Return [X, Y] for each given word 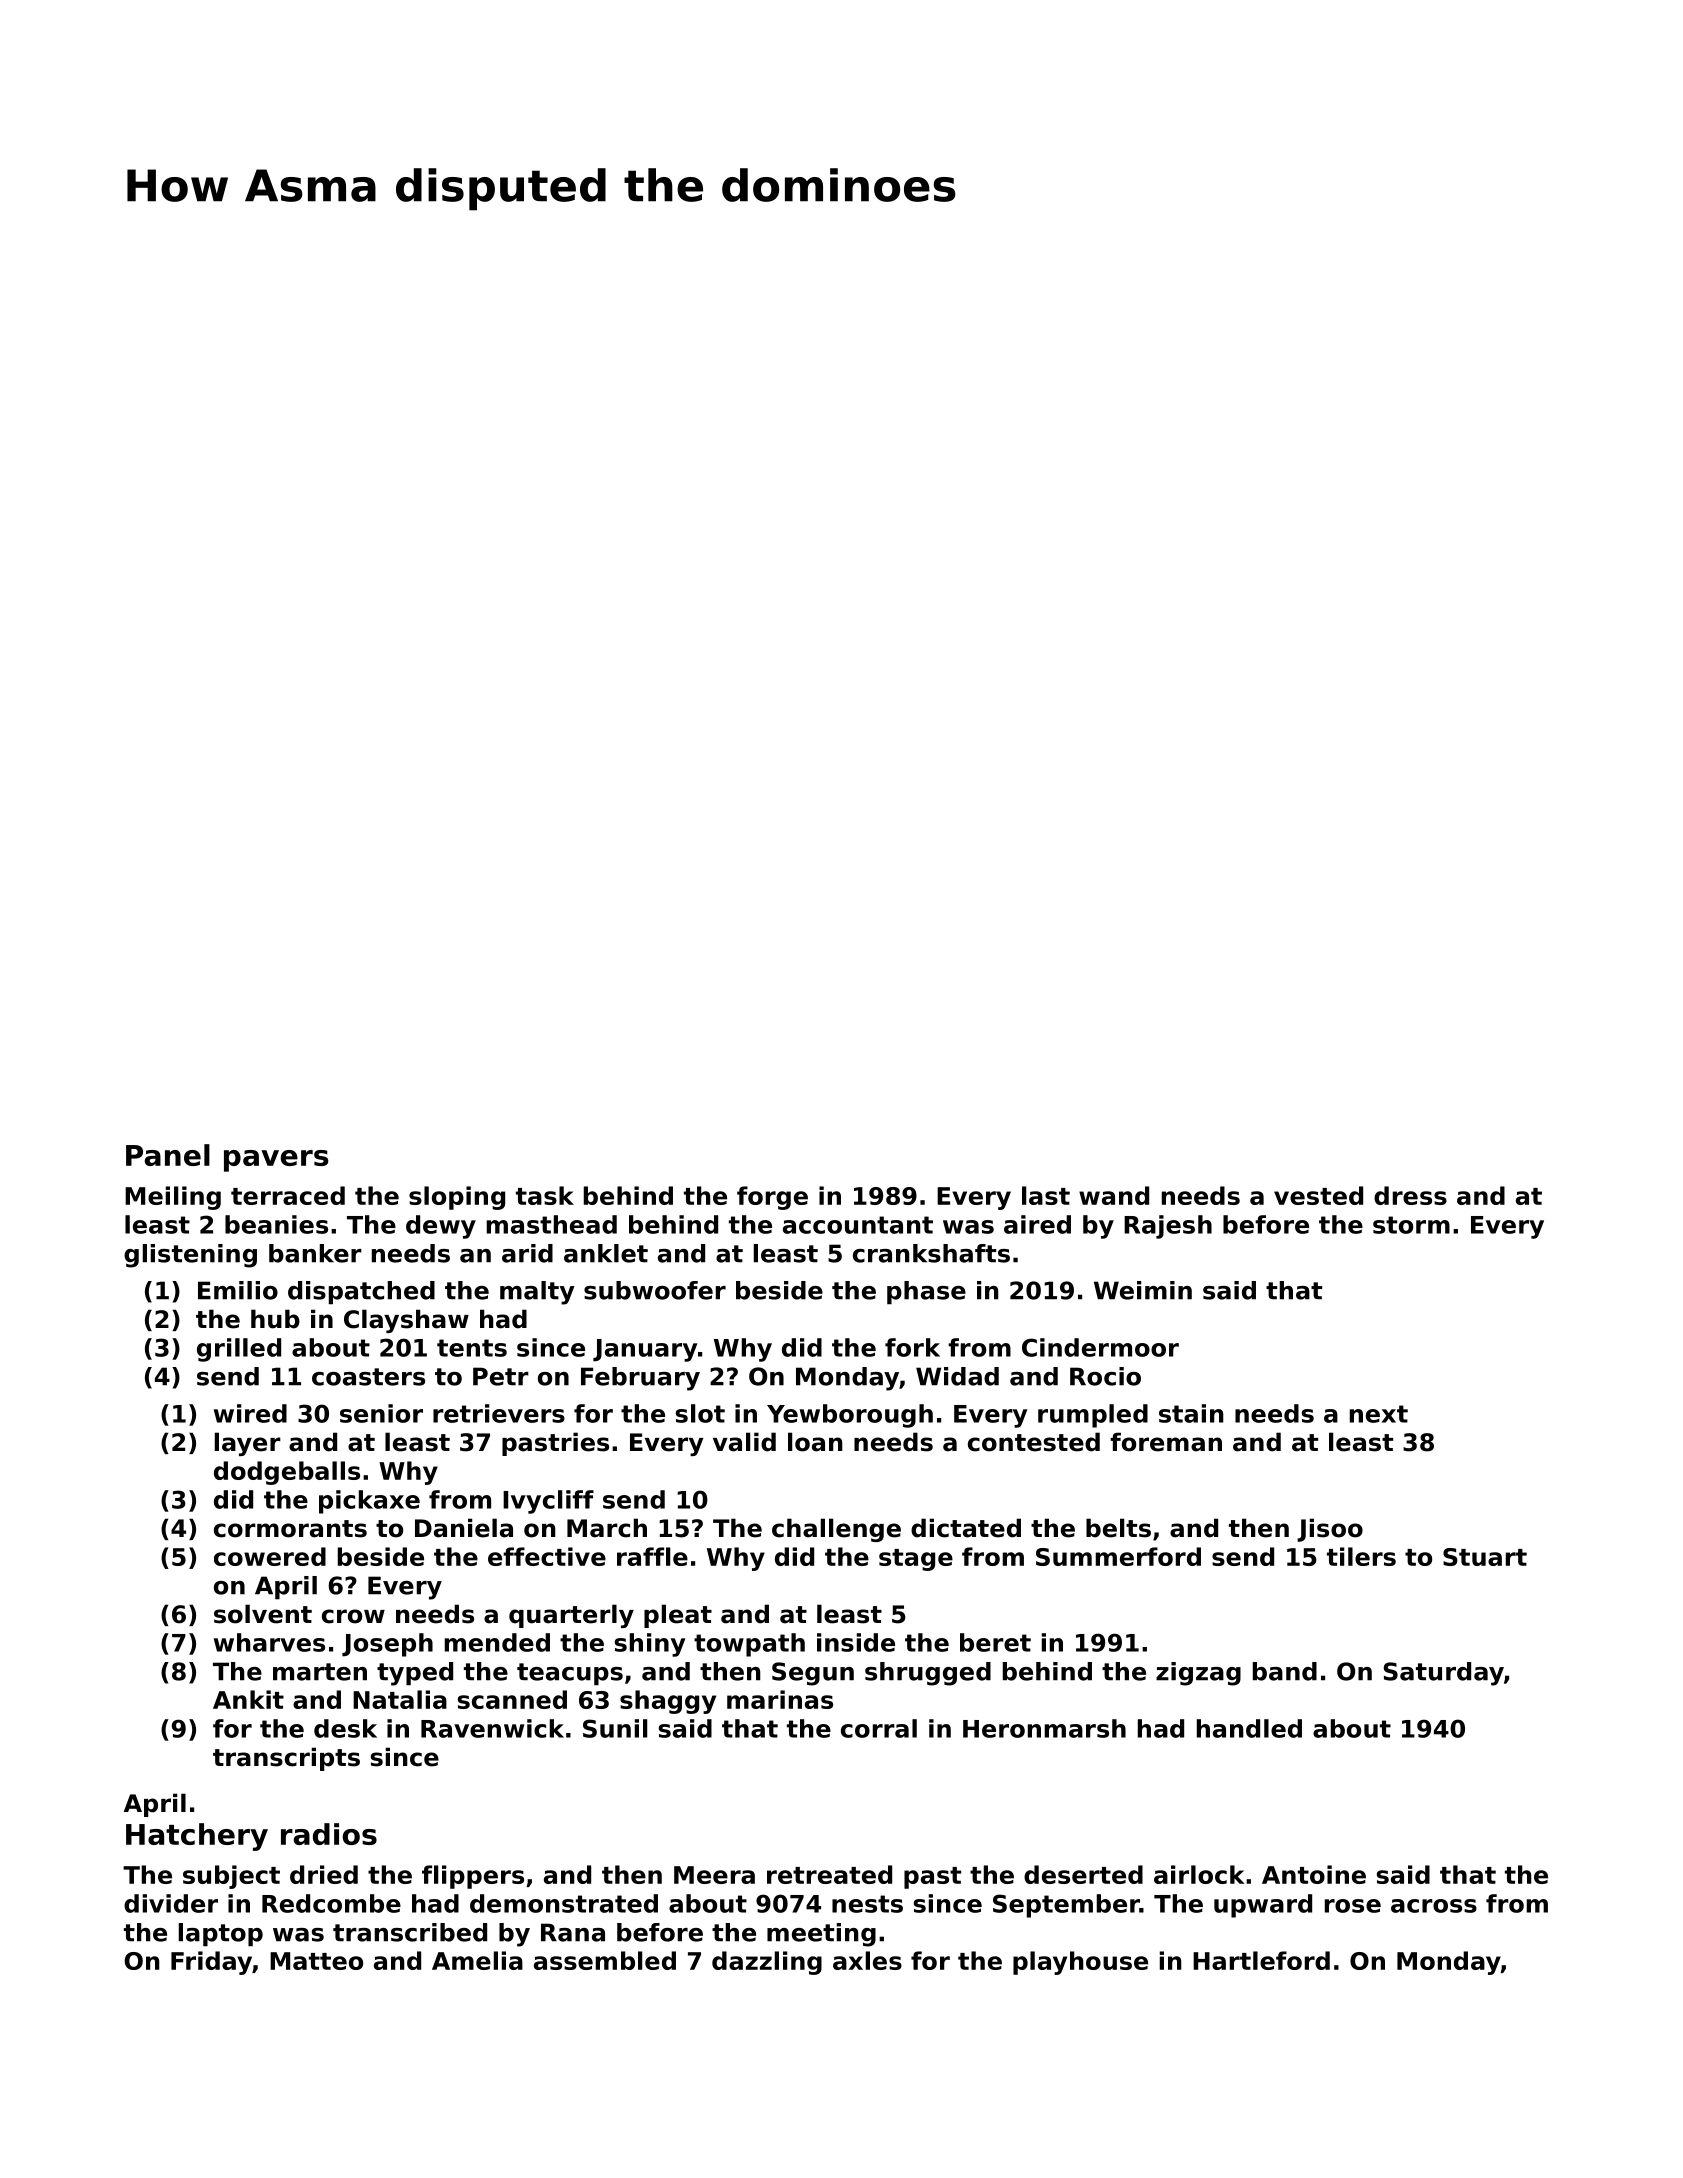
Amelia [477, 1960]
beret [995, 1642]
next [1379, 1414]
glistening [190, 1256]
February [640, 1379]
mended [497, 1642]
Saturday [1444, 1674]
